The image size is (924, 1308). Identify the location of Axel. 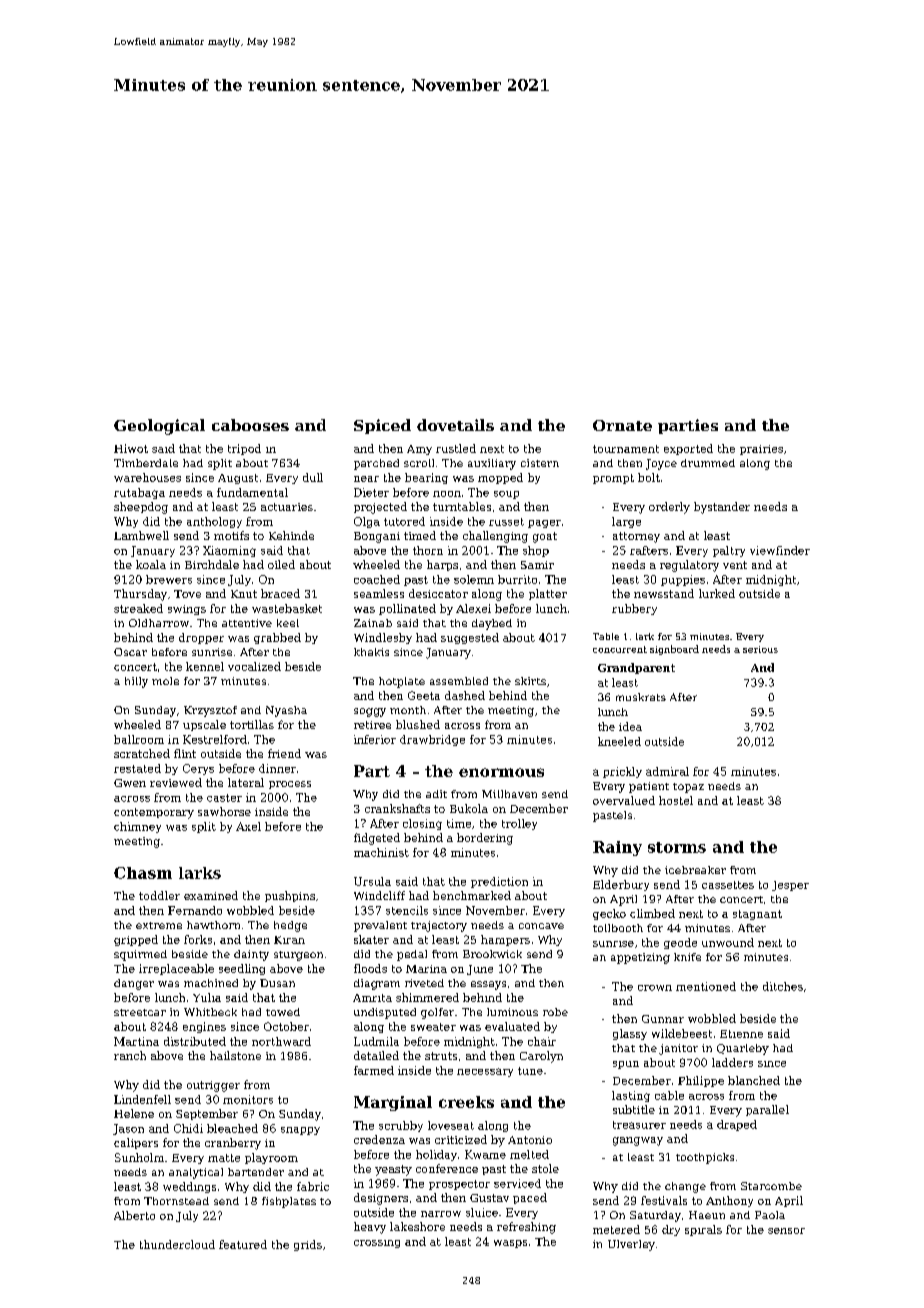
(248, 826).
